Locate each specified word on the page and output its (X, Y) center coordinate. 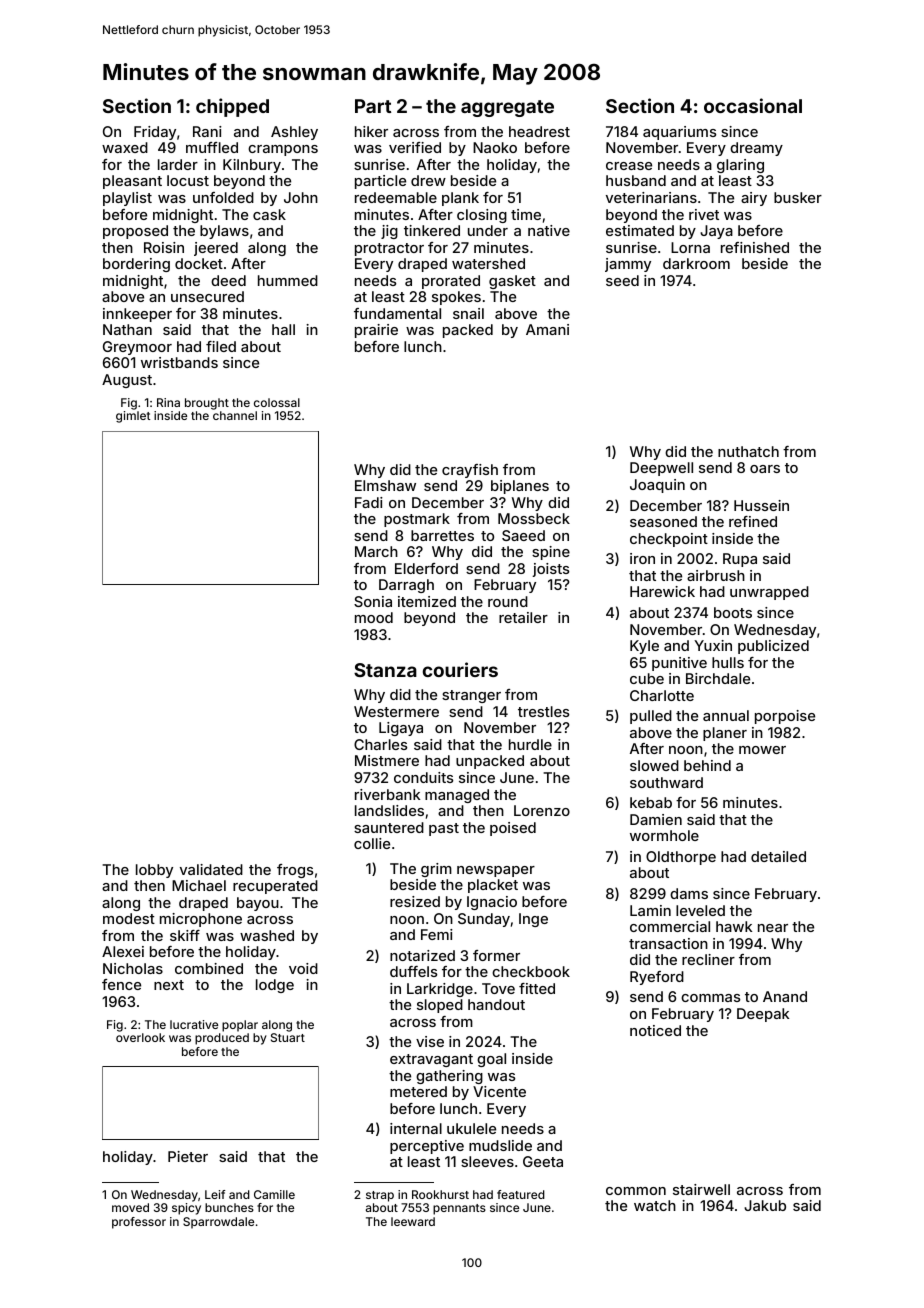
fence (121, 984)
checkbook (531, 971)
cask (269, 214)
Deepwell (661, 469)
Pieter (188, 1156)
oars (765, 469)
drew (428, 180)
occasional (753, 105)
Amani (547, 329)
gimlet (133, 417)
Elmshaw (385, 485)
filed (221, 346)
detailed (778, 856)
